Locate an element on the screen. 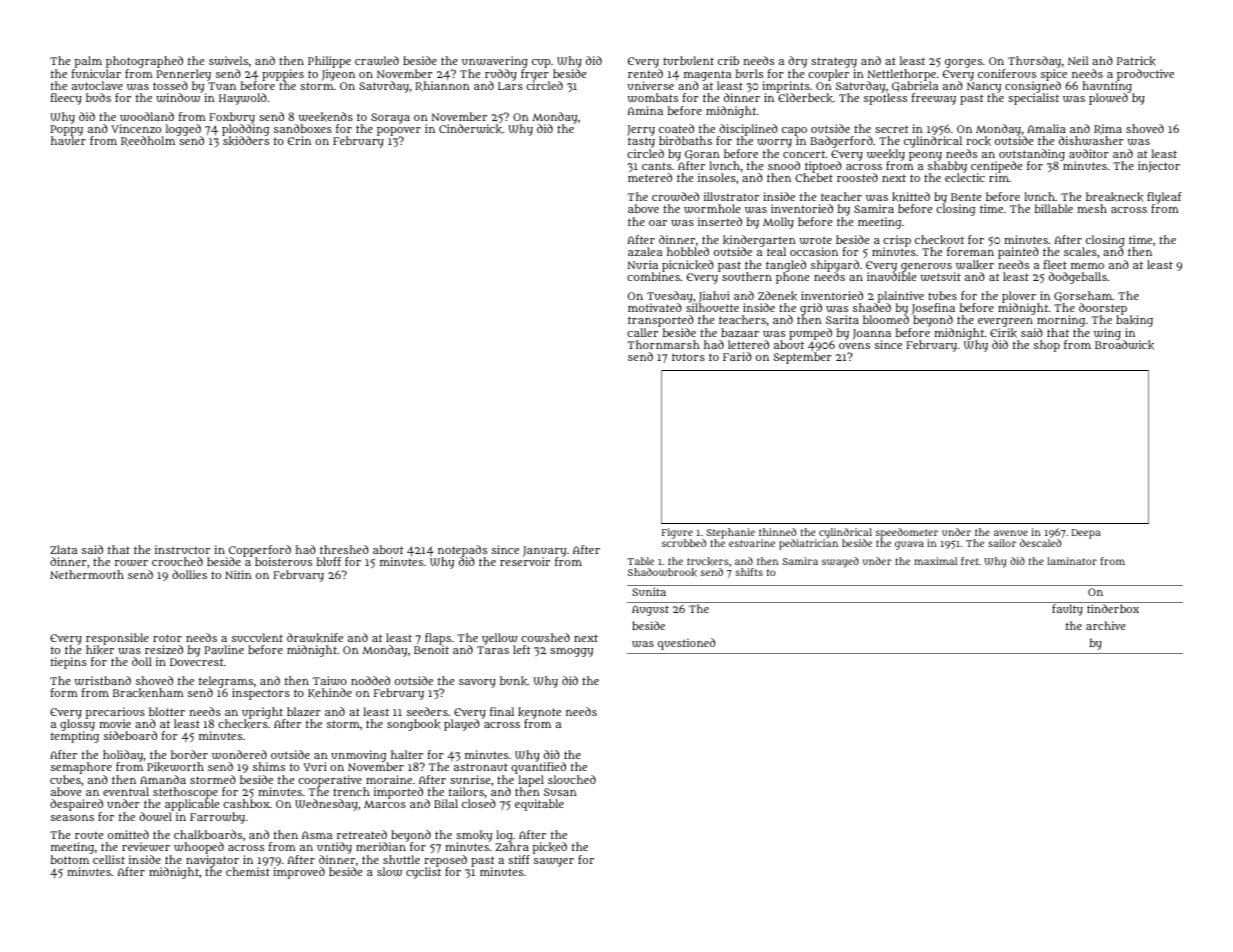  fleecy is located at coordinates (66, 99).
